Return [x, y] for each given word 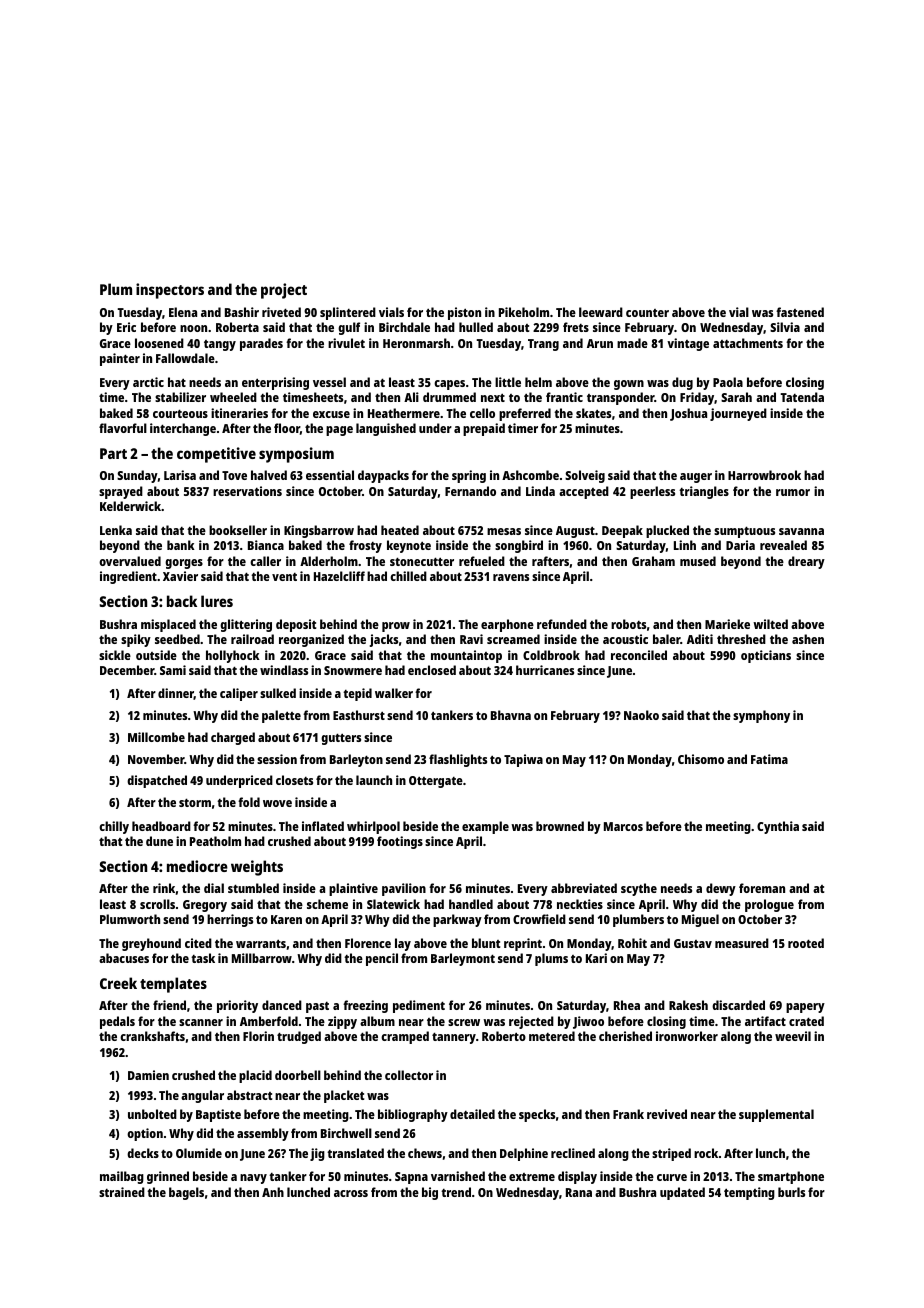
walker [394, 693]
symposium [296, 455]
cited [198, 943]
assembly [263, 1134]
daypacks [383, 476]
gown [629, 385]
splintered [348, 313]
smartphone [791, 1177]
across [351, 1193]
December [127, 670]
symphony [761, 716]
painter [120, 359]
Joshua [688, 414]
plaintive [353, 889]
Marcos [623, 826]
